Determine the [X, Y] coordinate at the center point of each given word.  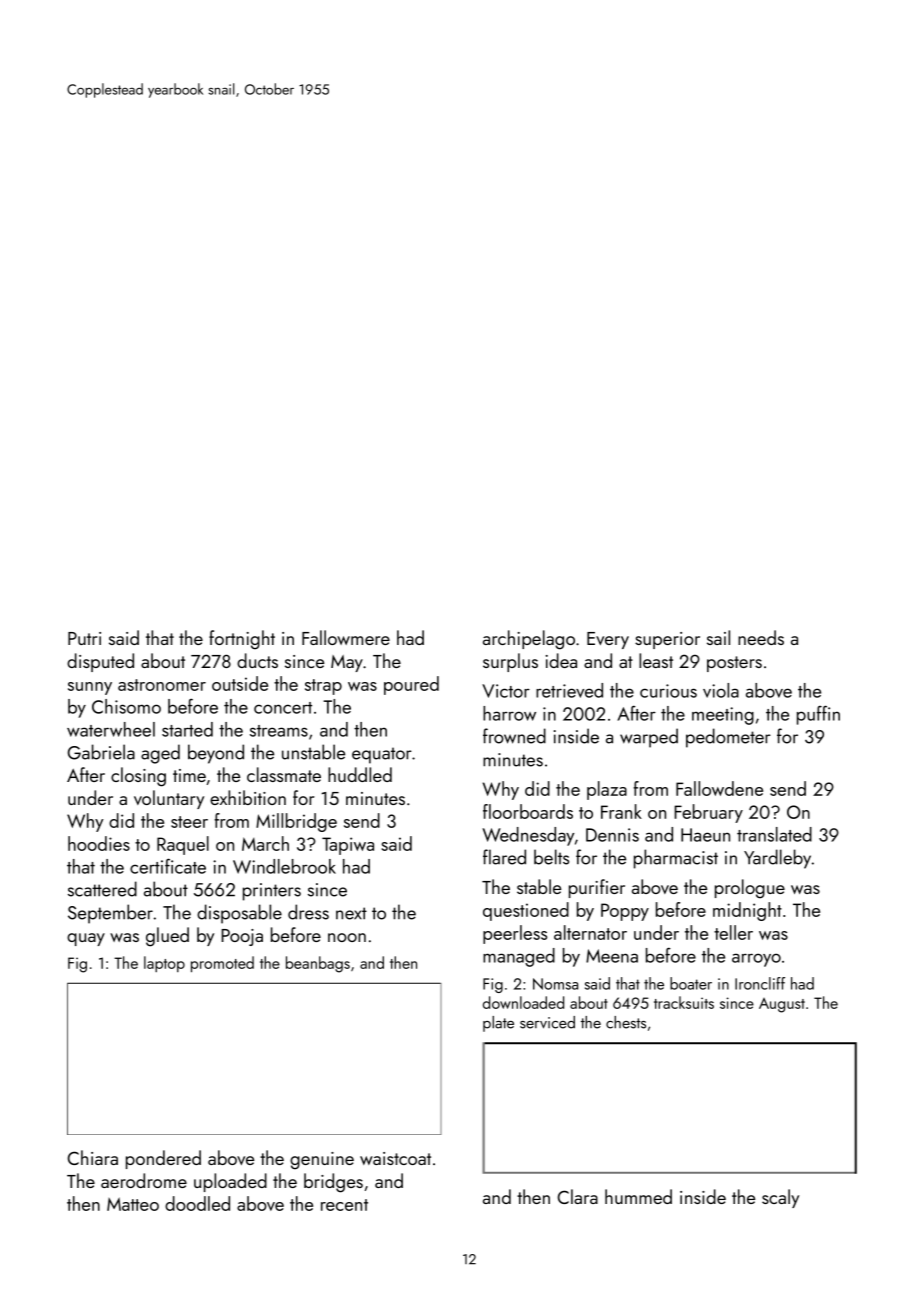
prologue [750, 889]
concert [283, 708]
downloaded [523, 1002]
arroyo [756, 960]
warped [649, 738]
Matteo [133, 1204]
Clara [578, 1196]
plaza [607, 790]
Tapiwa [348, 846]
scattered [102, 889]
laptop [164, 964]
